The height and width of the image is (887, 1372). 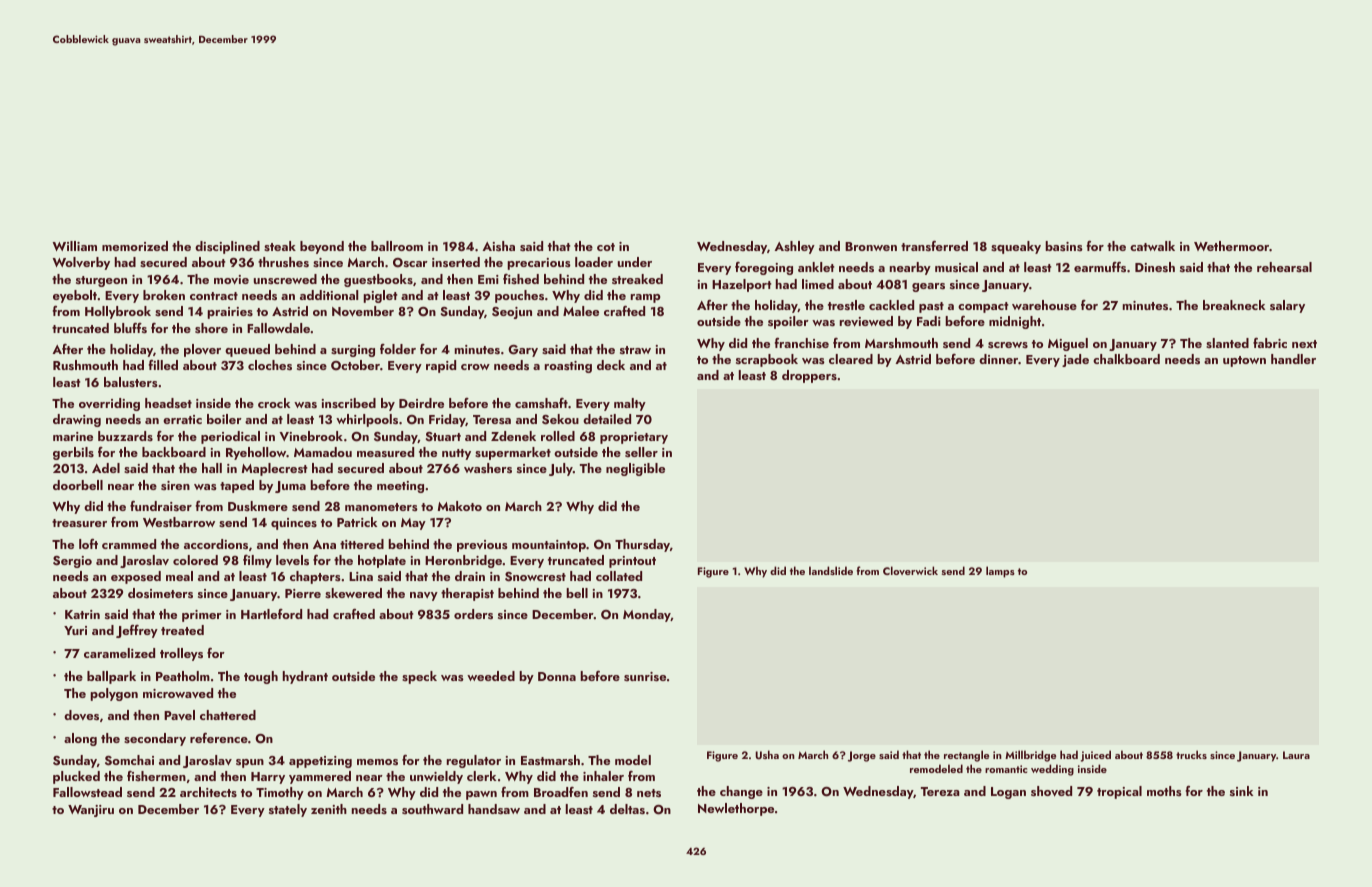 I want to click on memorized, so click(x=135, y=246).
